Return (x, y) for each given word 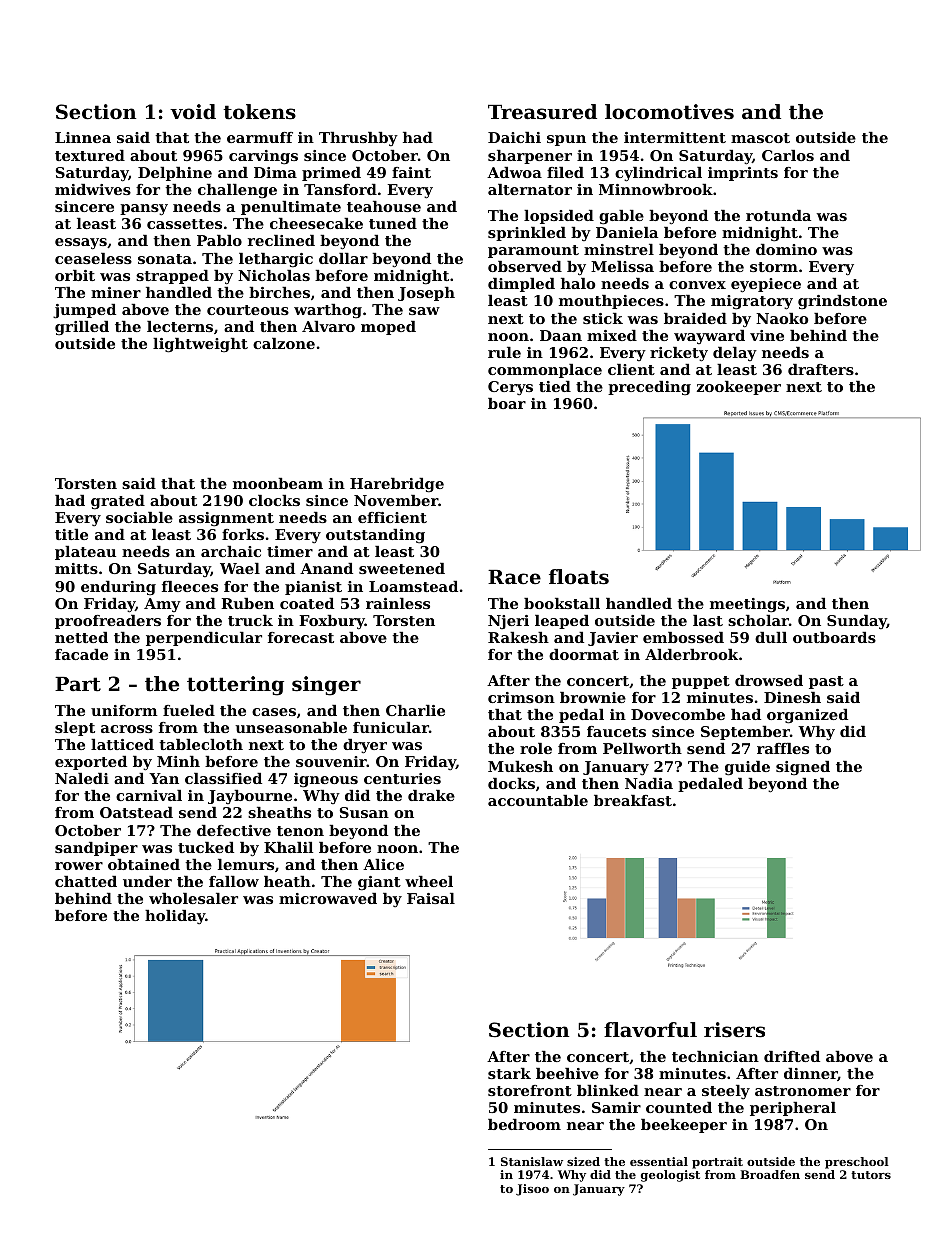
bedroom (524, 1124)
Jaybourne (250, 797)
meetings (747, 605)
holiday (175, 917)
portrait (717, 1163)
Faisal (431, 898)
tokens (259, 112)
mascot (760, 138)
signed (803, 768)
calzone (284, 343)
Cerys (510, 388)
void (193, 112)
